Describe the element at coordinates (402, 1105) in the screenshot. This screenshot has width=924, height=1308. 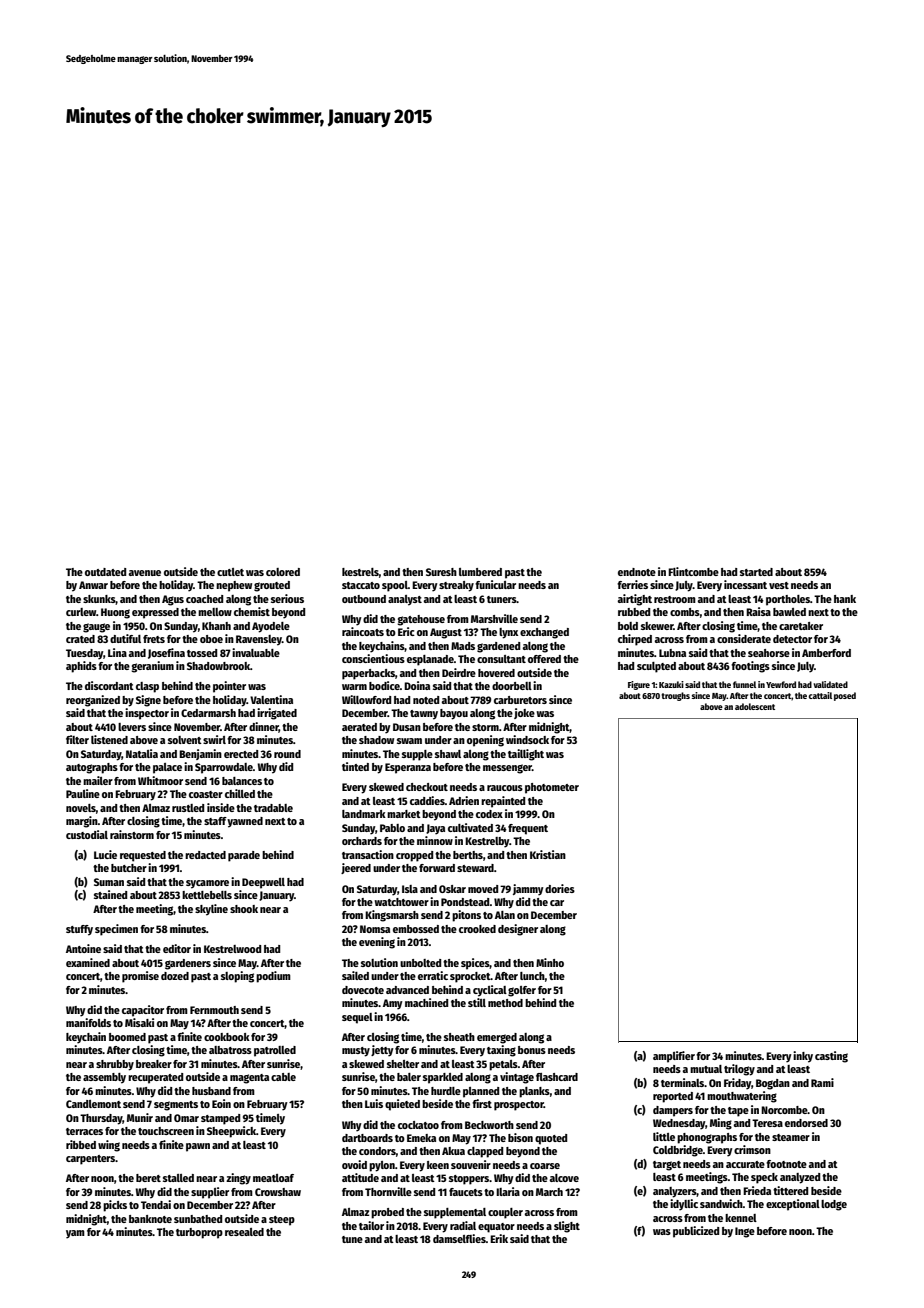
I see `quieted` at that location.
